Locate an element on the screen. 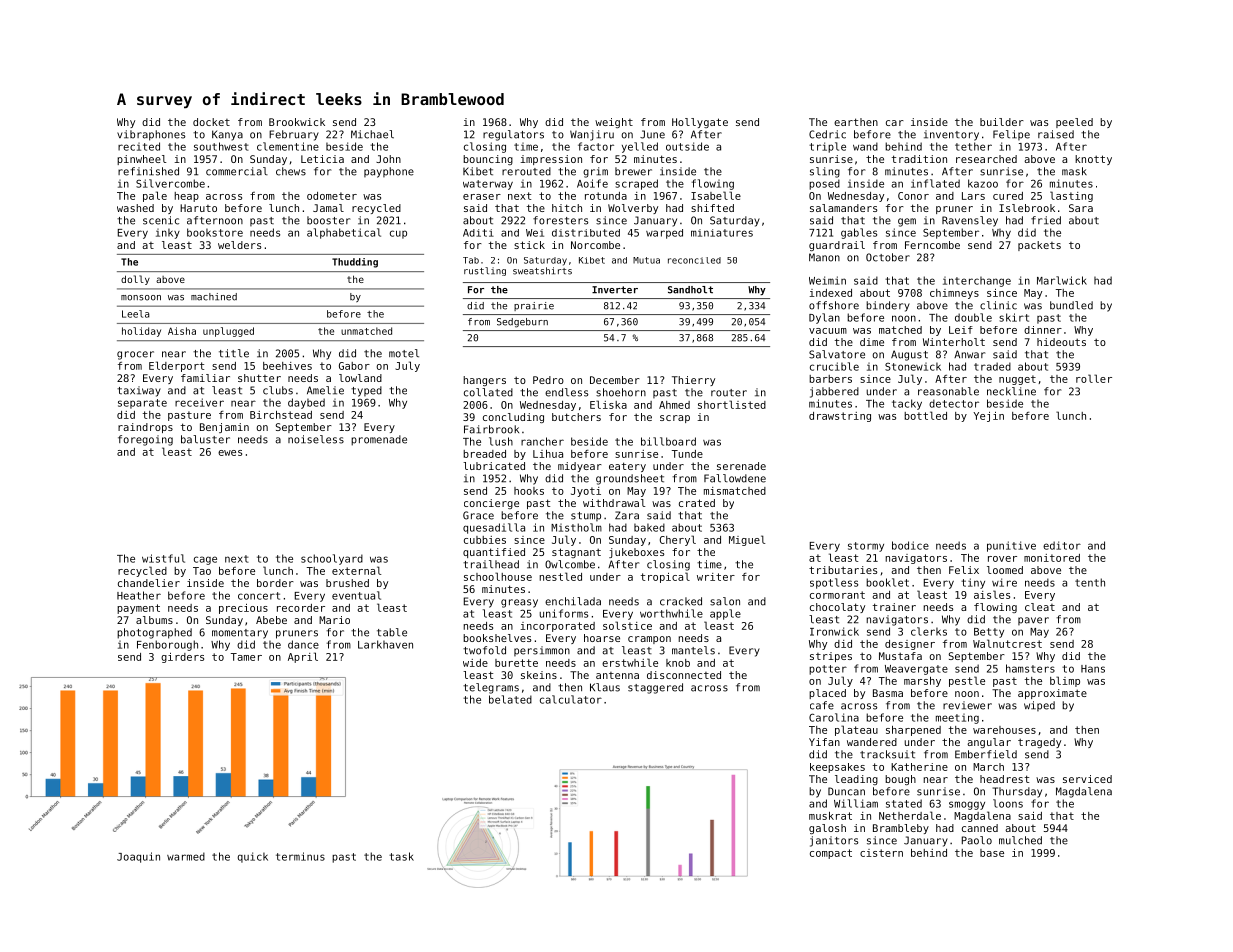 This screenshot has height=952, width=1233. Isabelle is located at coordinates (716, 195).
